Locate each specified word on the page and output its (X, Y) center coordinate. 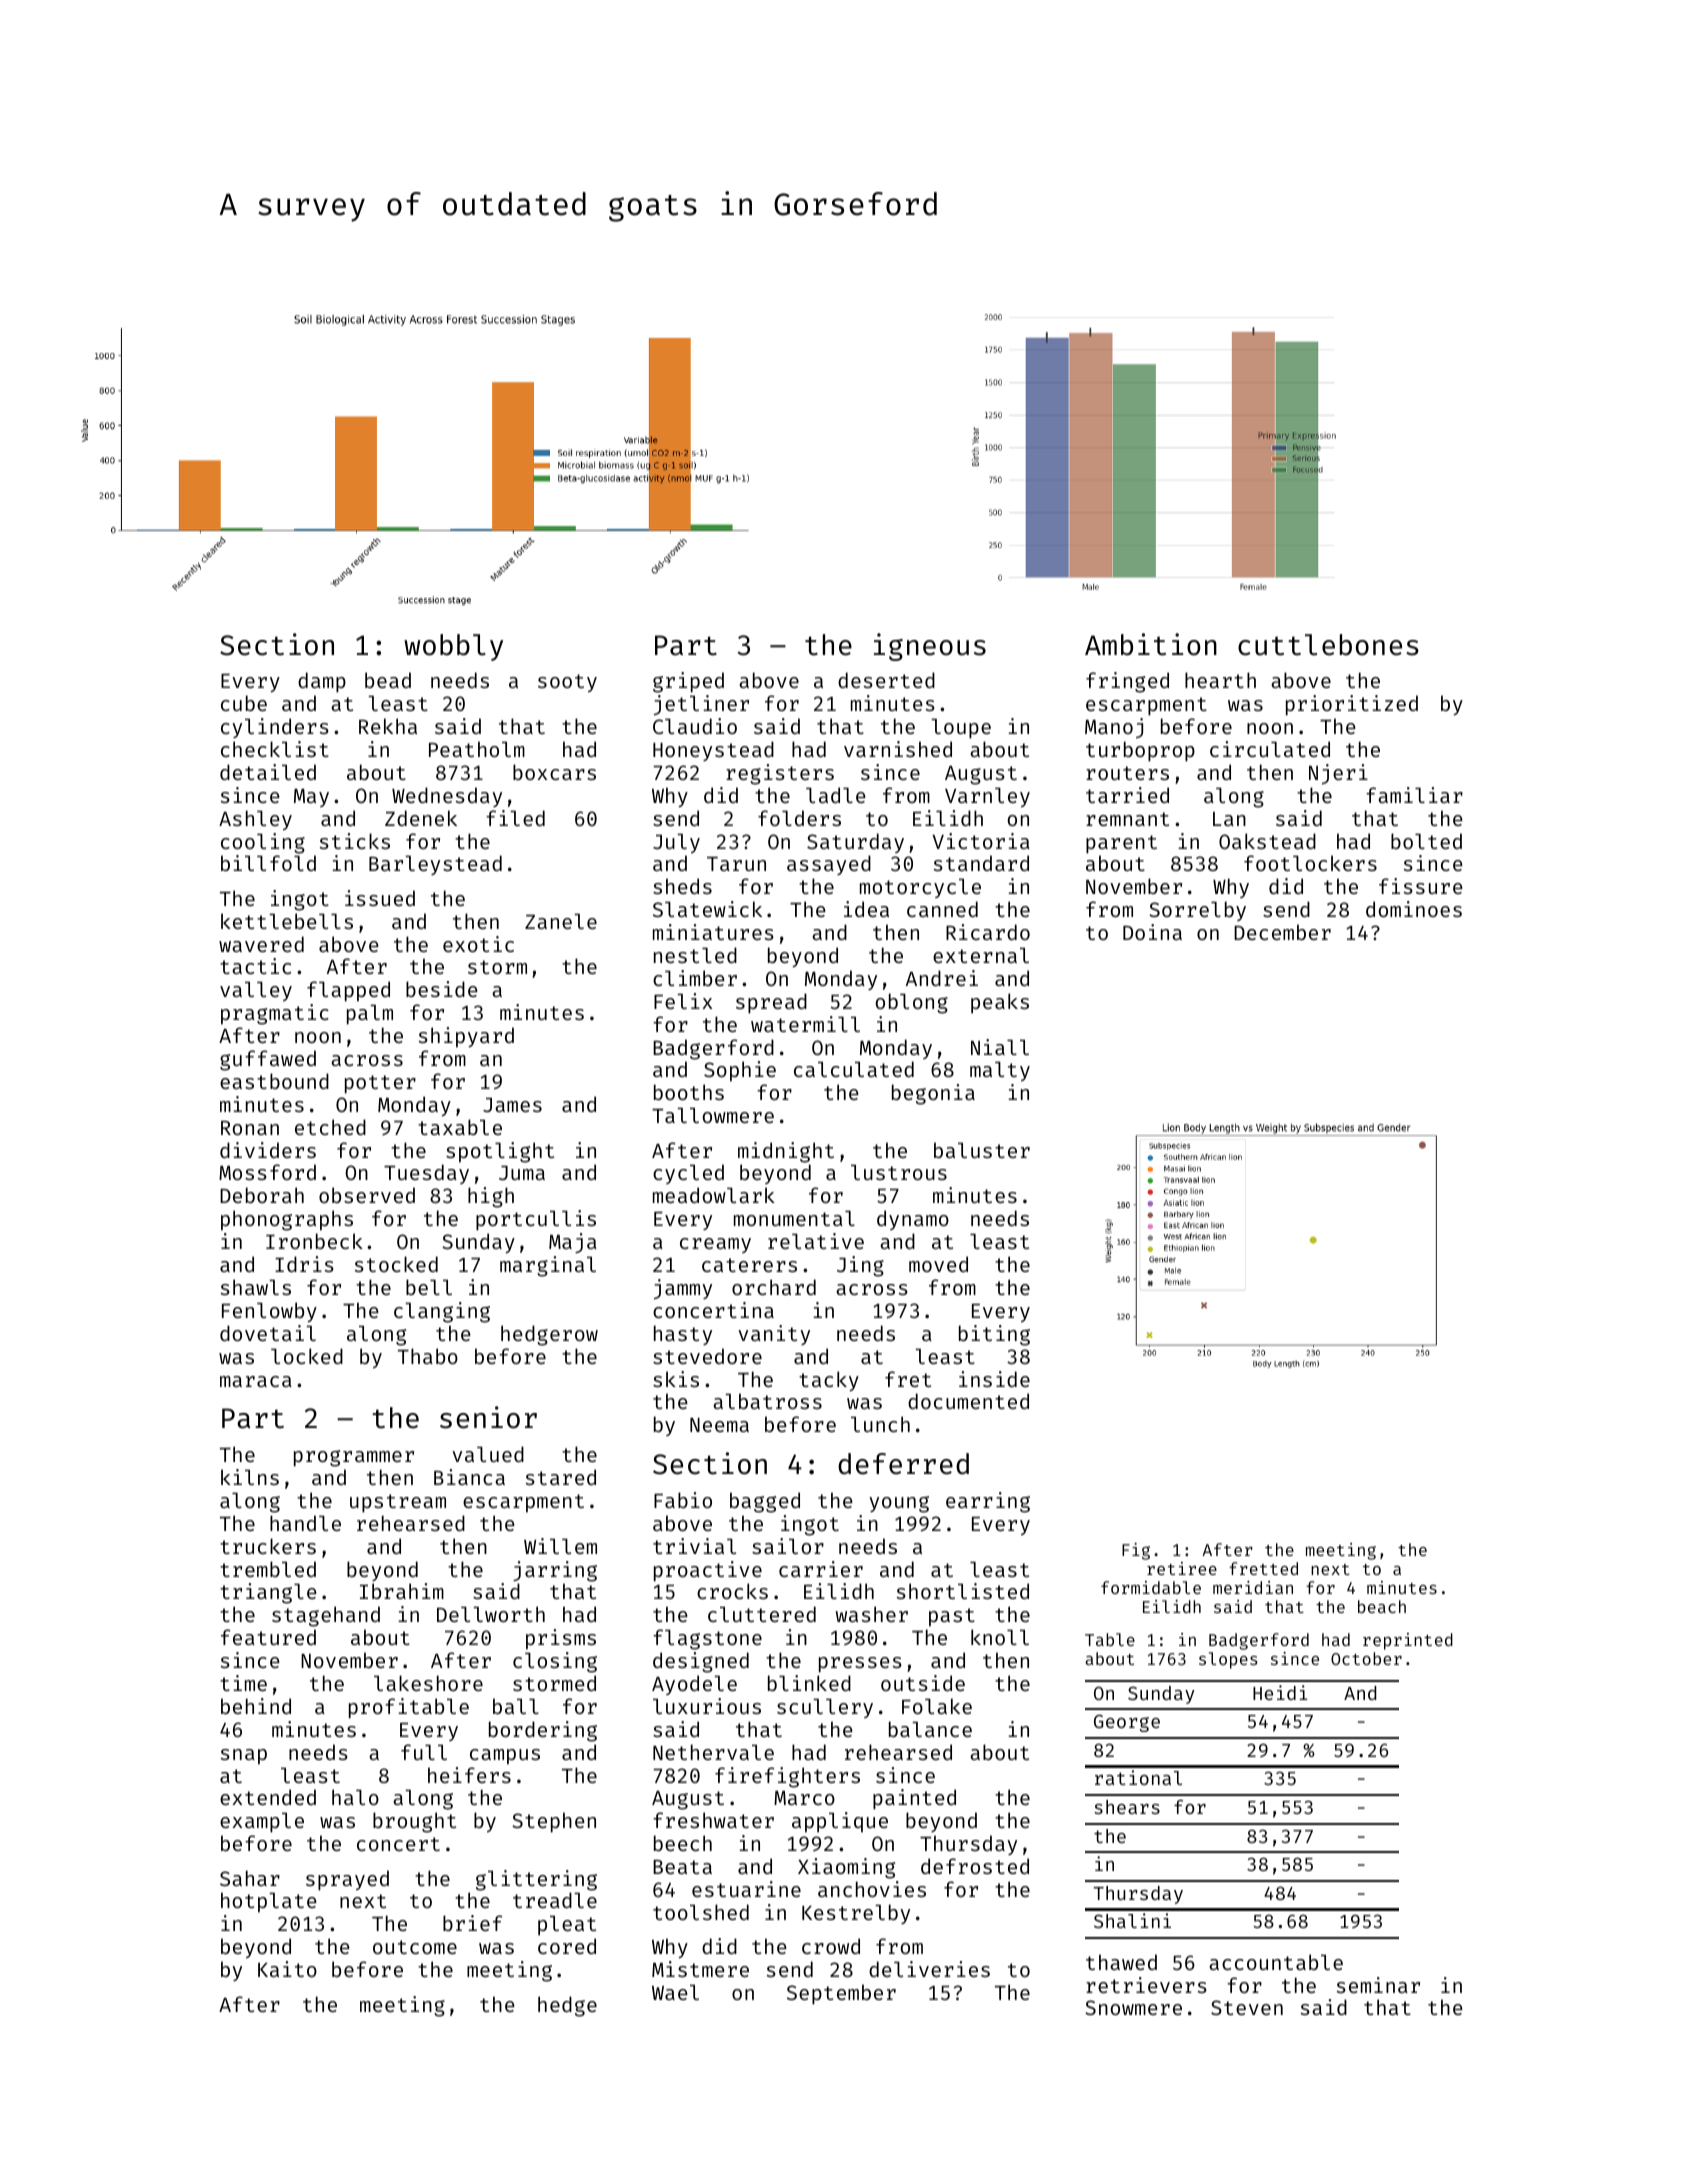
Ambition (1151, 644)
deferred (903, 1464)
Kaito (287, 1969)
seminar (1378, 1985)
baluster (982, 1150)
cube (244, 703)
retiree (1182, 1568)
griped (688, 682)
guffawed (268, 1060)
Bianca (469, 1477)
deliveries (929, 1969)
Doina (1152, 932)
